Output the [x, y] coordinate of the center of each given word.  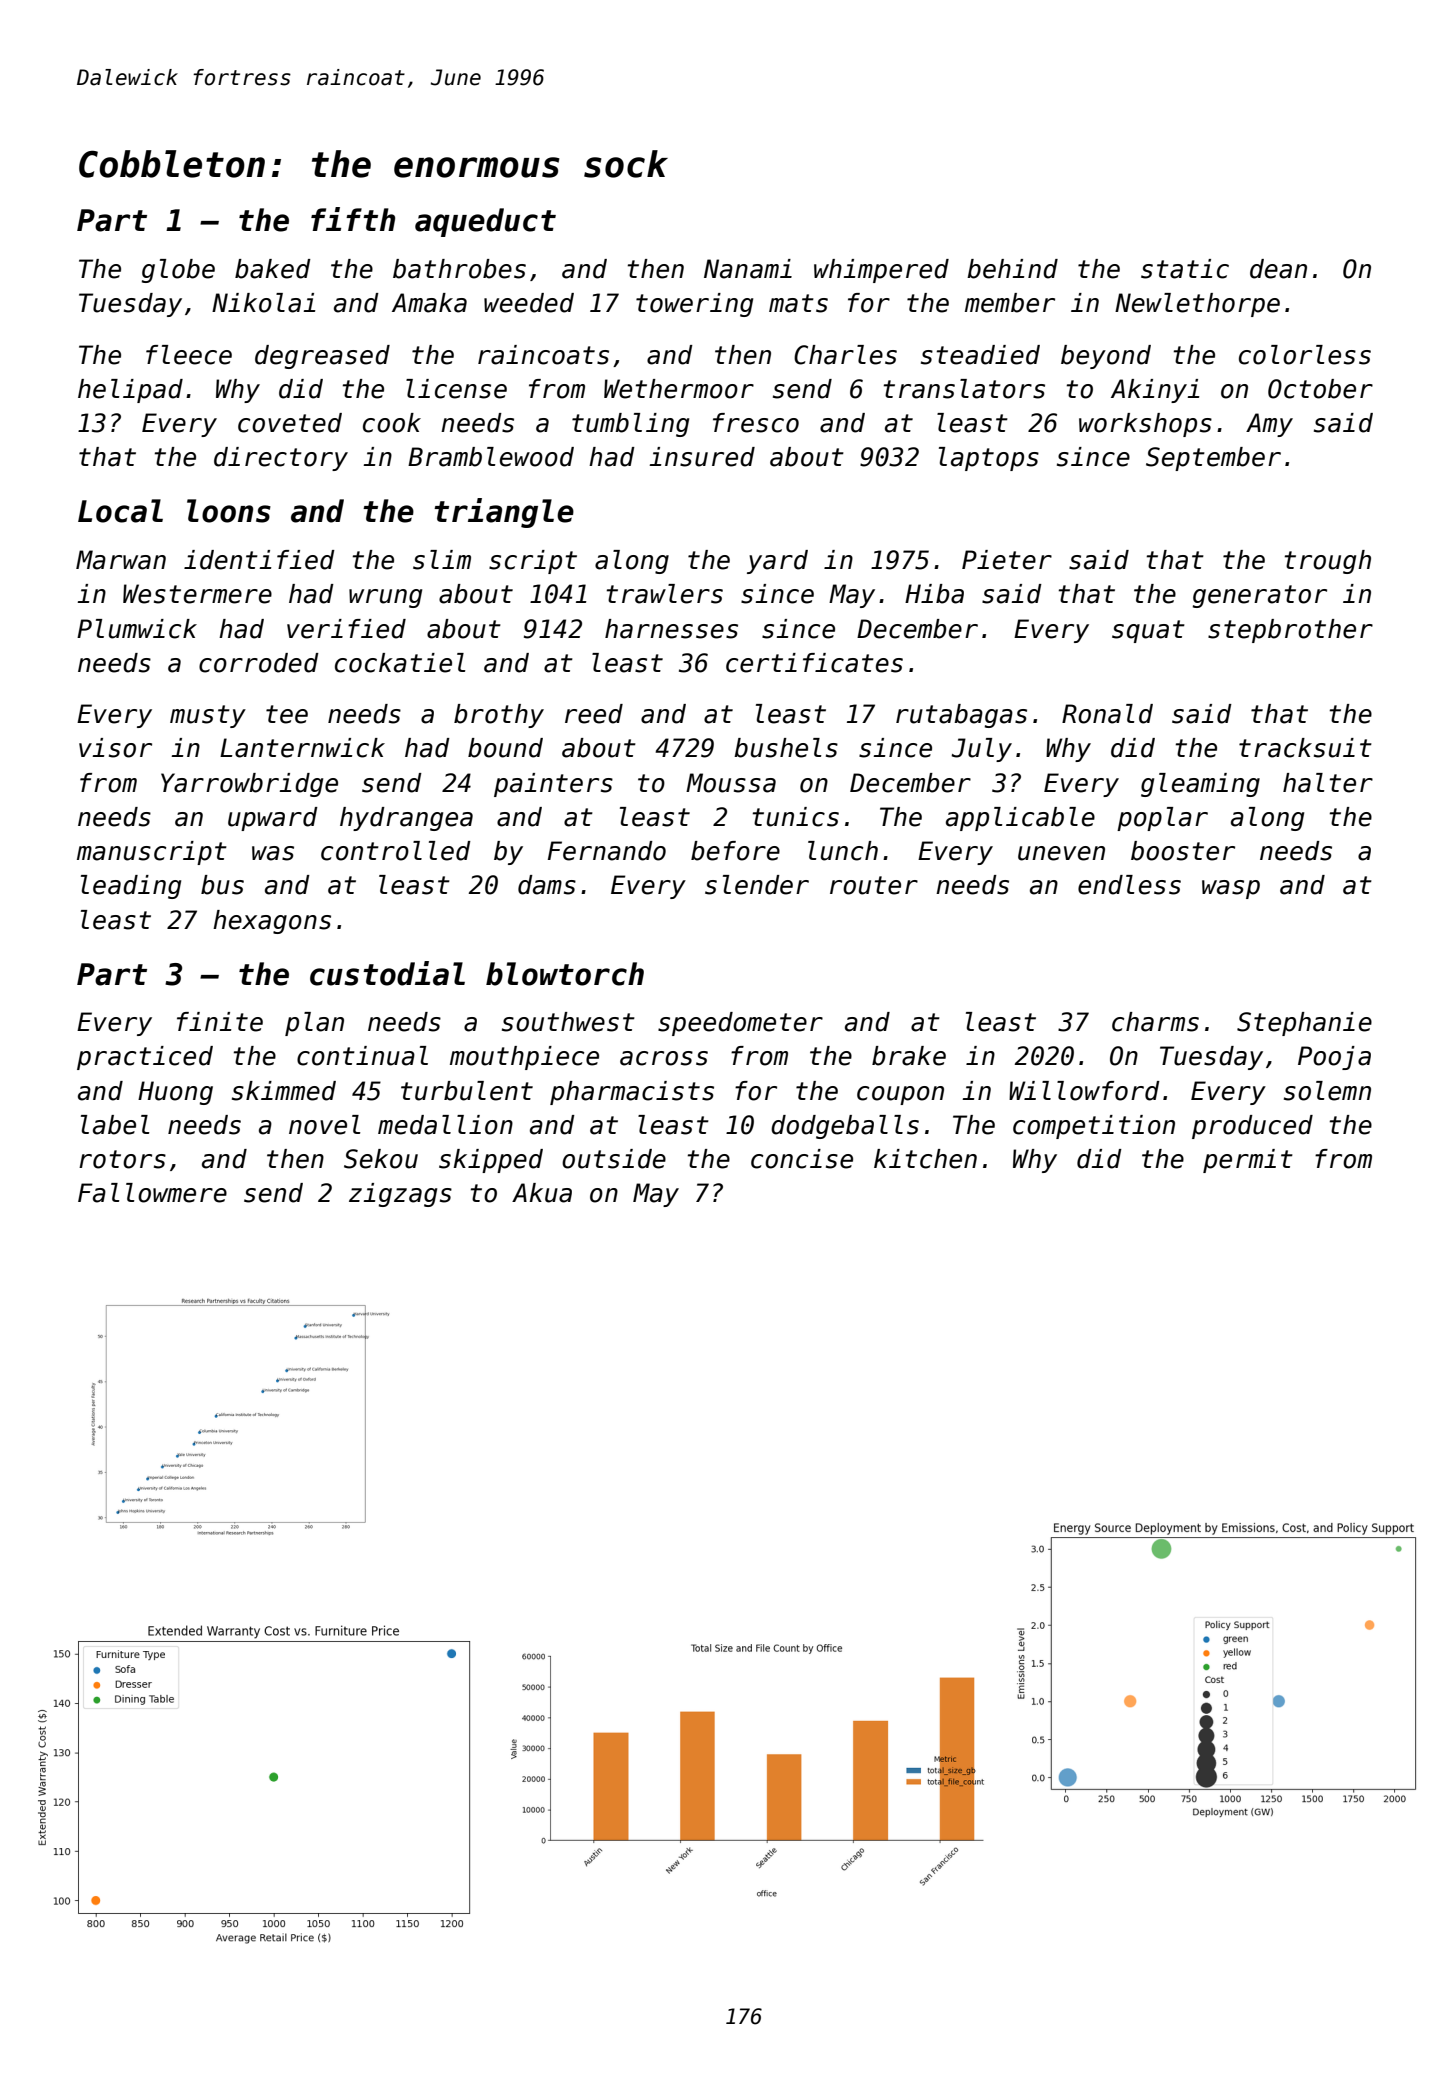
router [874, 885]
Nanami [748, 269]
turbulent [467, 1091]
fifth [353, 219]
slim [442, 560]
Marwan [121, 560]
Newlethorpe [1197, 305]
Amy [1269, 425]
